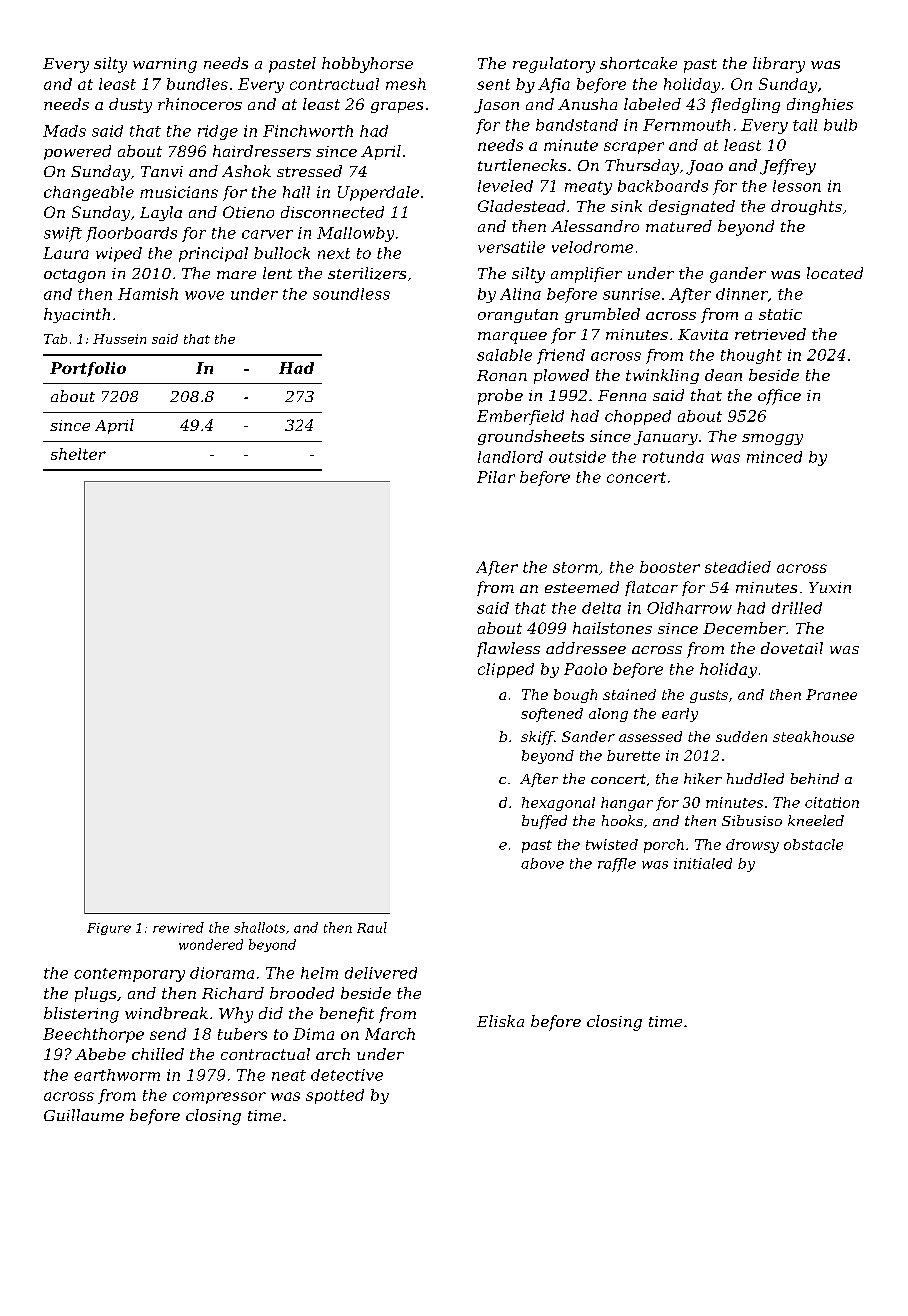 The height and width of the image is (1316, 908). I want to click on rewired, so click(178, 927).
